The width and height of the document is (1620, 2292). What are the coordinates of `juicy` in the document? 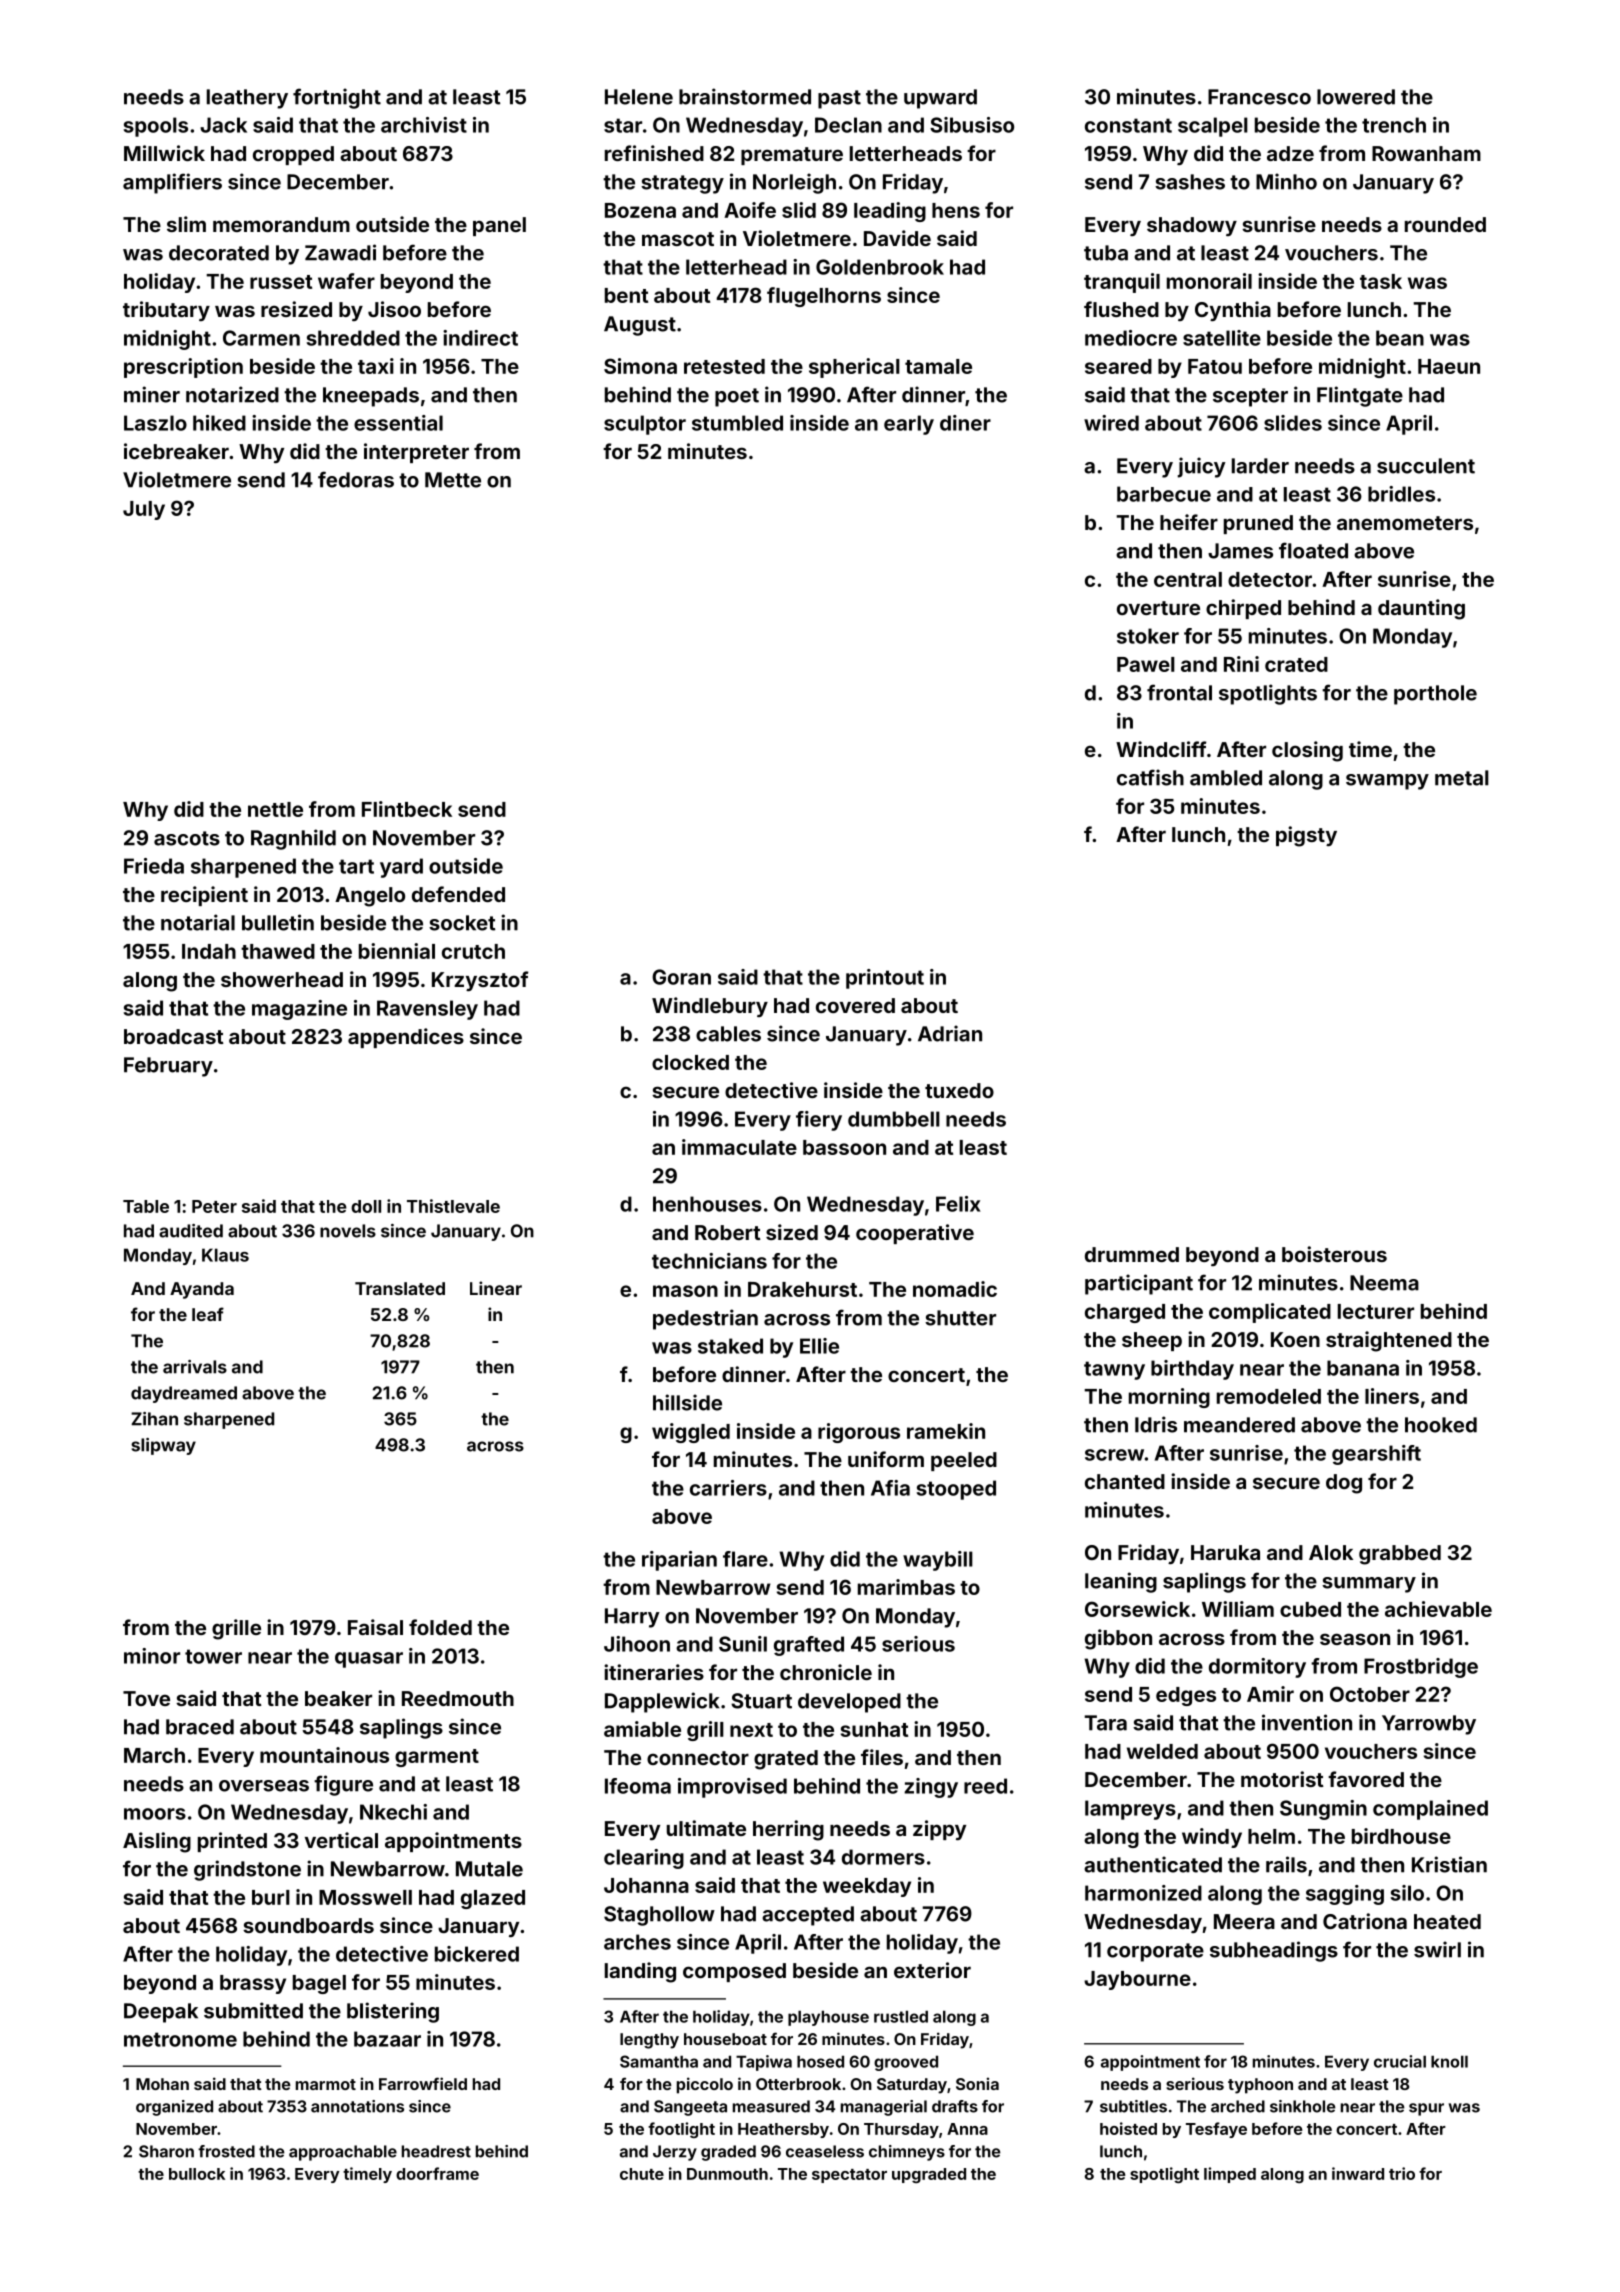 It's located at (1201, 467).
